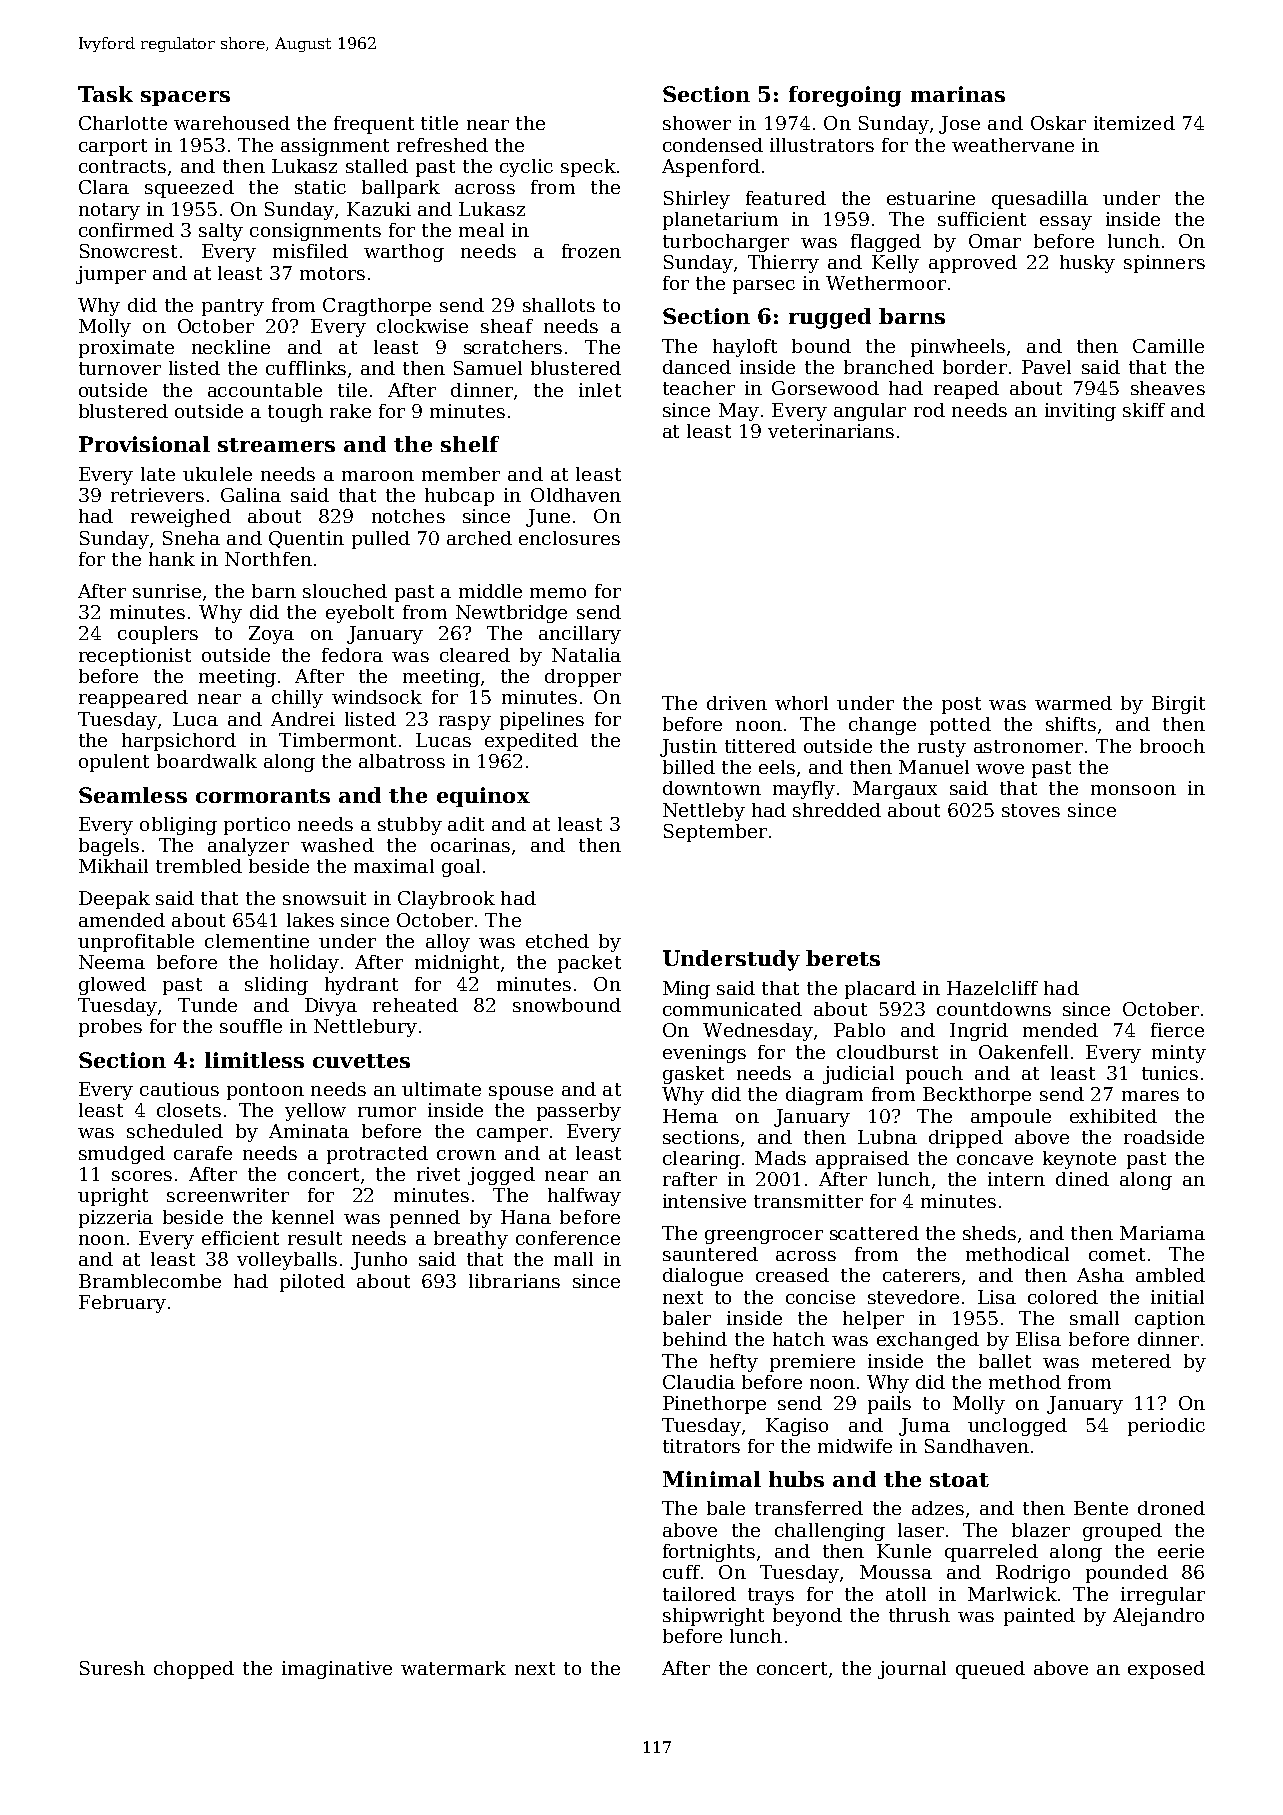  What do you see at coordinates (312, 1283) in the screenshot?
I see `piloted` at bounding box center [312, 1283].
